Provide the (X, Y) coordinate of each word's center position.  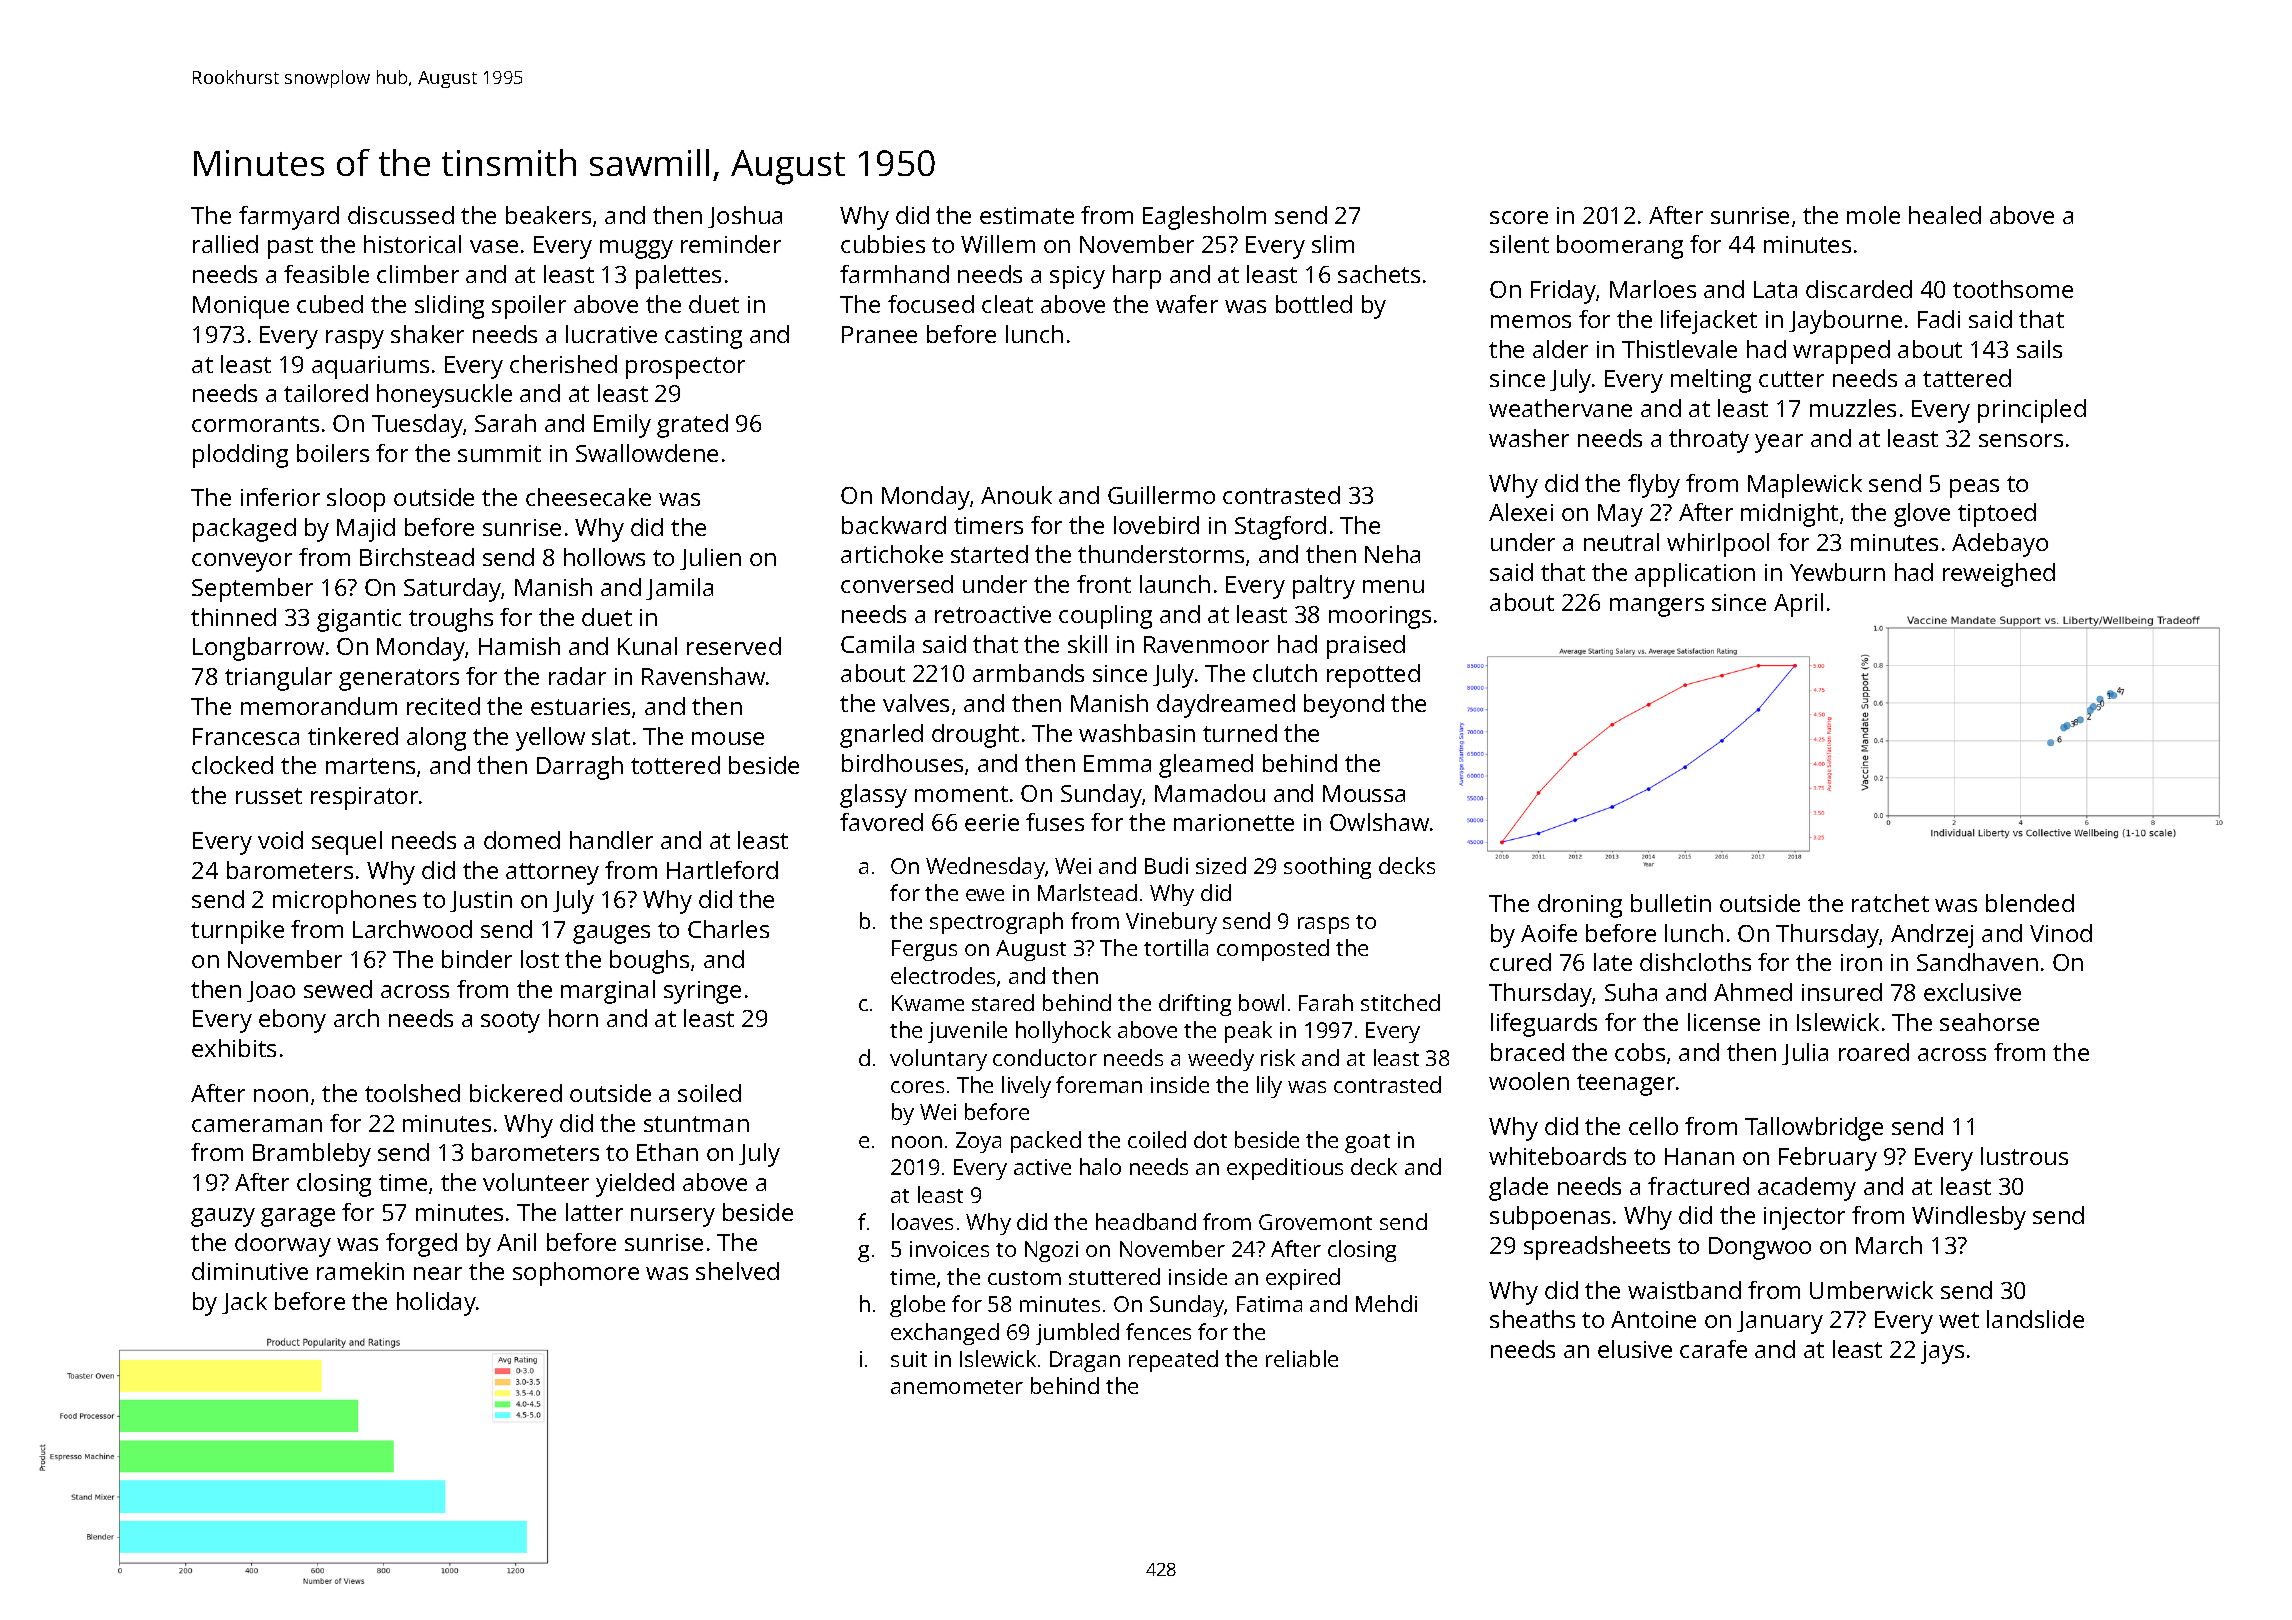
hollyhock (1063, 1032)
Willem (998, 244)
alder (1560, 349)
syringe (702, 992)
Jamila (679, 589)
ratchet (1890, 903)
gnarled (881, 736)
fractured (1698, 1186)
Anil (516, 1242)
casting (703, 337)
